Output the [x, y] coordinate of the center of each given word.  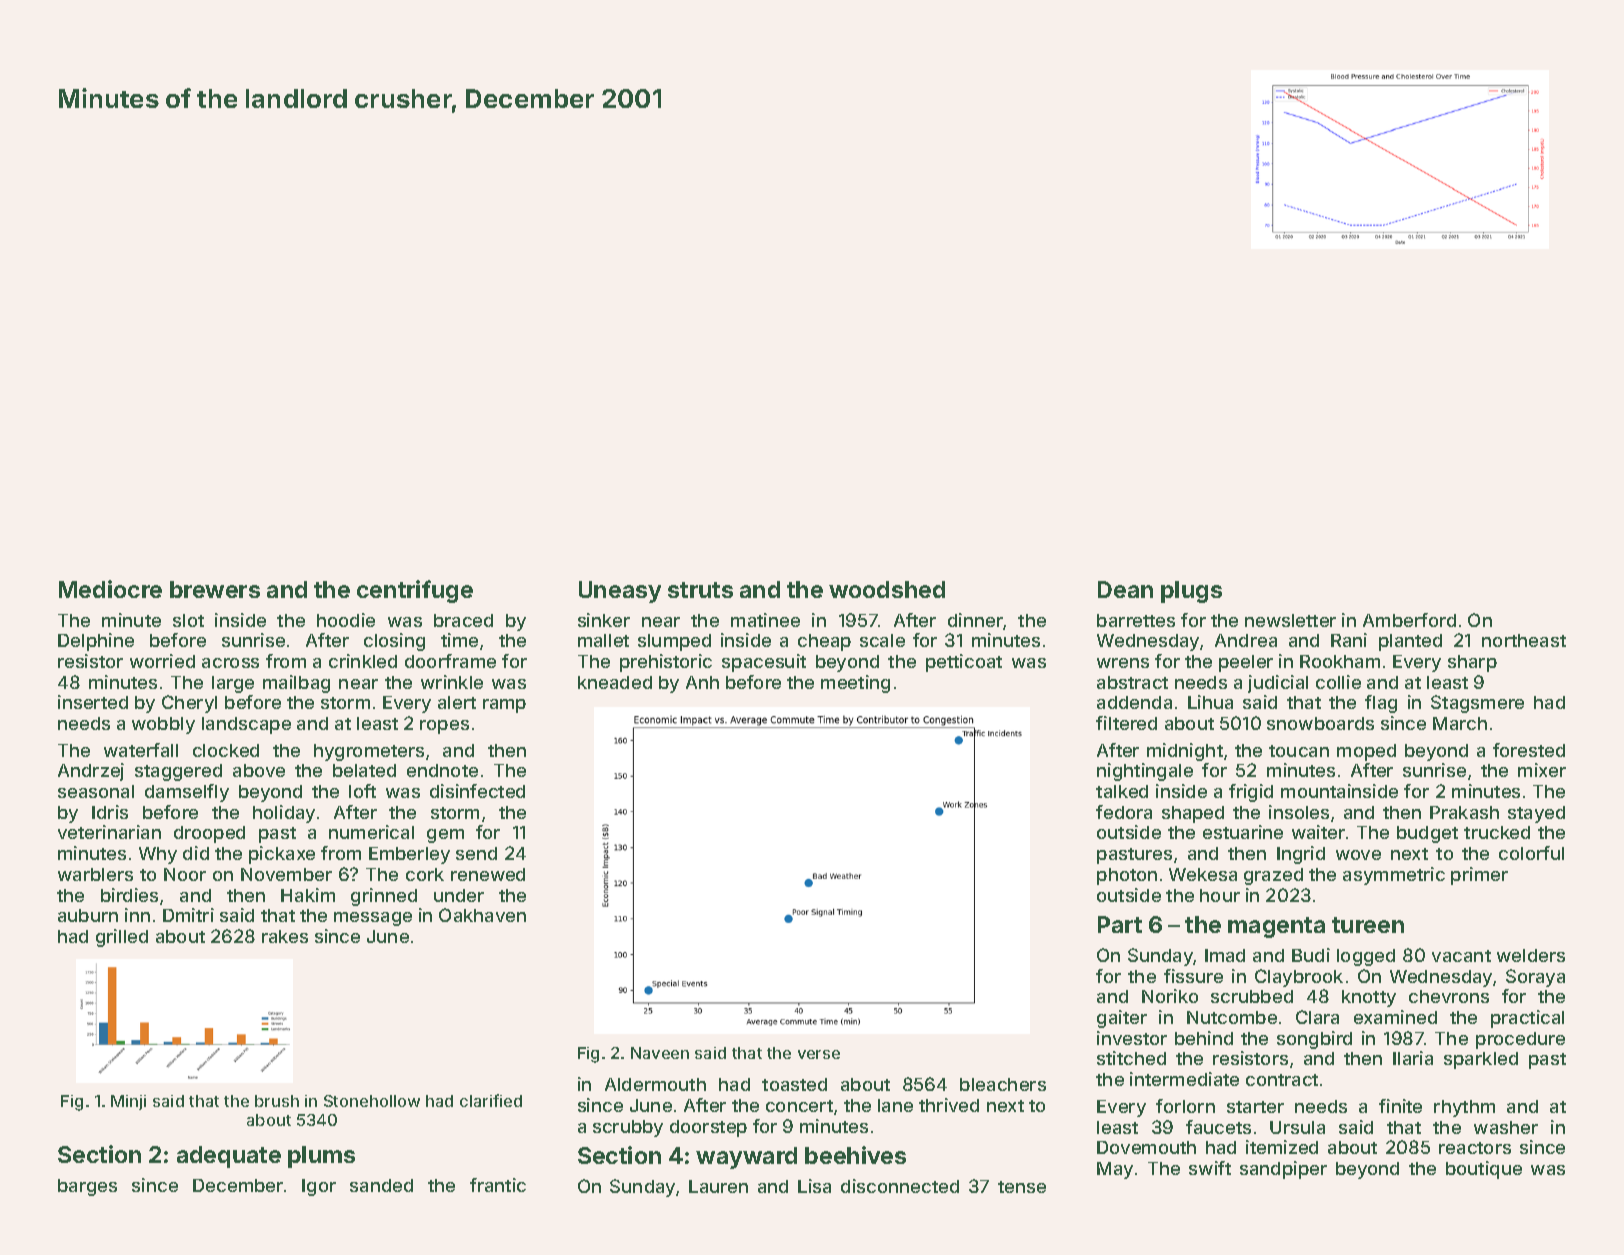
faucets [1218, 1127]
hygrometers [369, 752]
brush [277, 1101]
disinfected [477, 791]
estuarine [1243, 832]
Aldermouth [655, 1084]
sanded [381, 1185]
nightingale [1145, 772]
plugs [1191, 592]
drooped [209, 834]
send [476, 853]
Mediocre [110, 589]
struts [700, 590]
